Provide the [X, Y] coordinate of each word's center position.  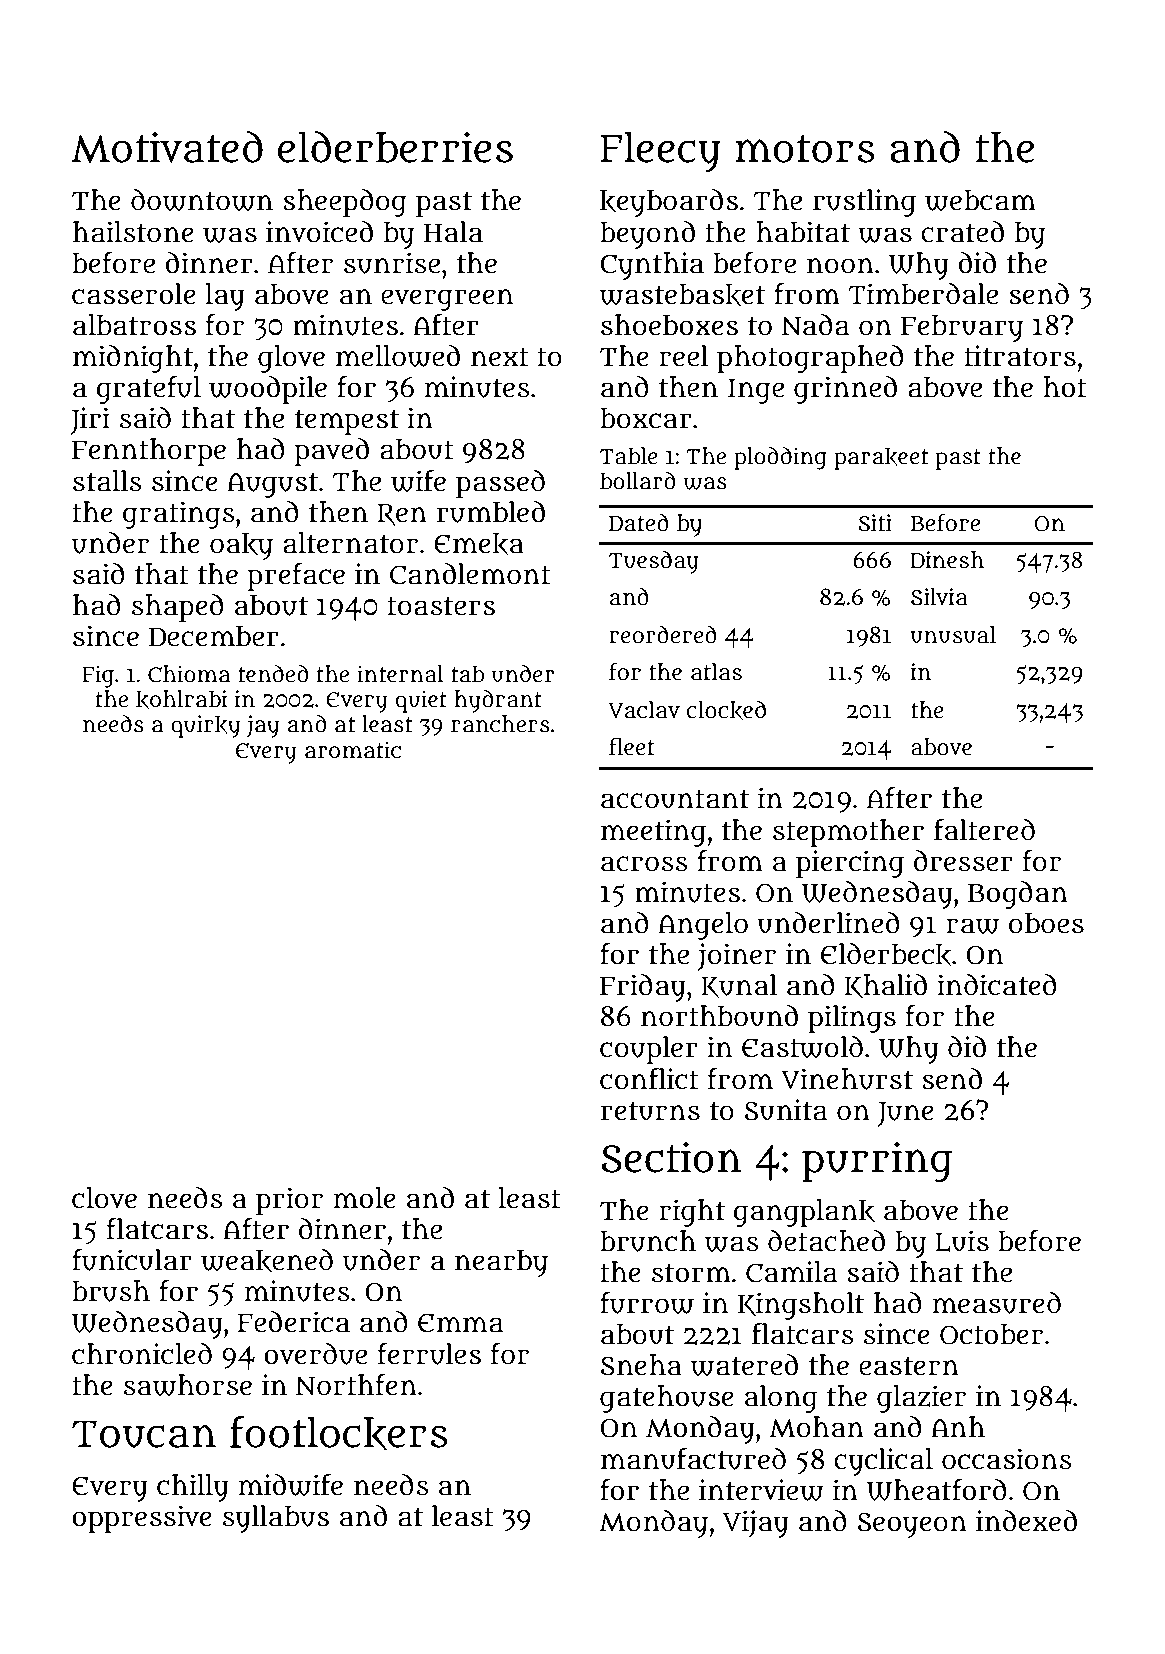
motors [805, 149]
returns [650, 1111]
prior [289, 1201]
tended [273, 674]
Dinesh [947, 560]
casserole [134, 294]
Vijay [756, 1524]
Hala [453, 232]
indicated [997, 985]
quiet [421, 701]
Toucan [144, 1434]
